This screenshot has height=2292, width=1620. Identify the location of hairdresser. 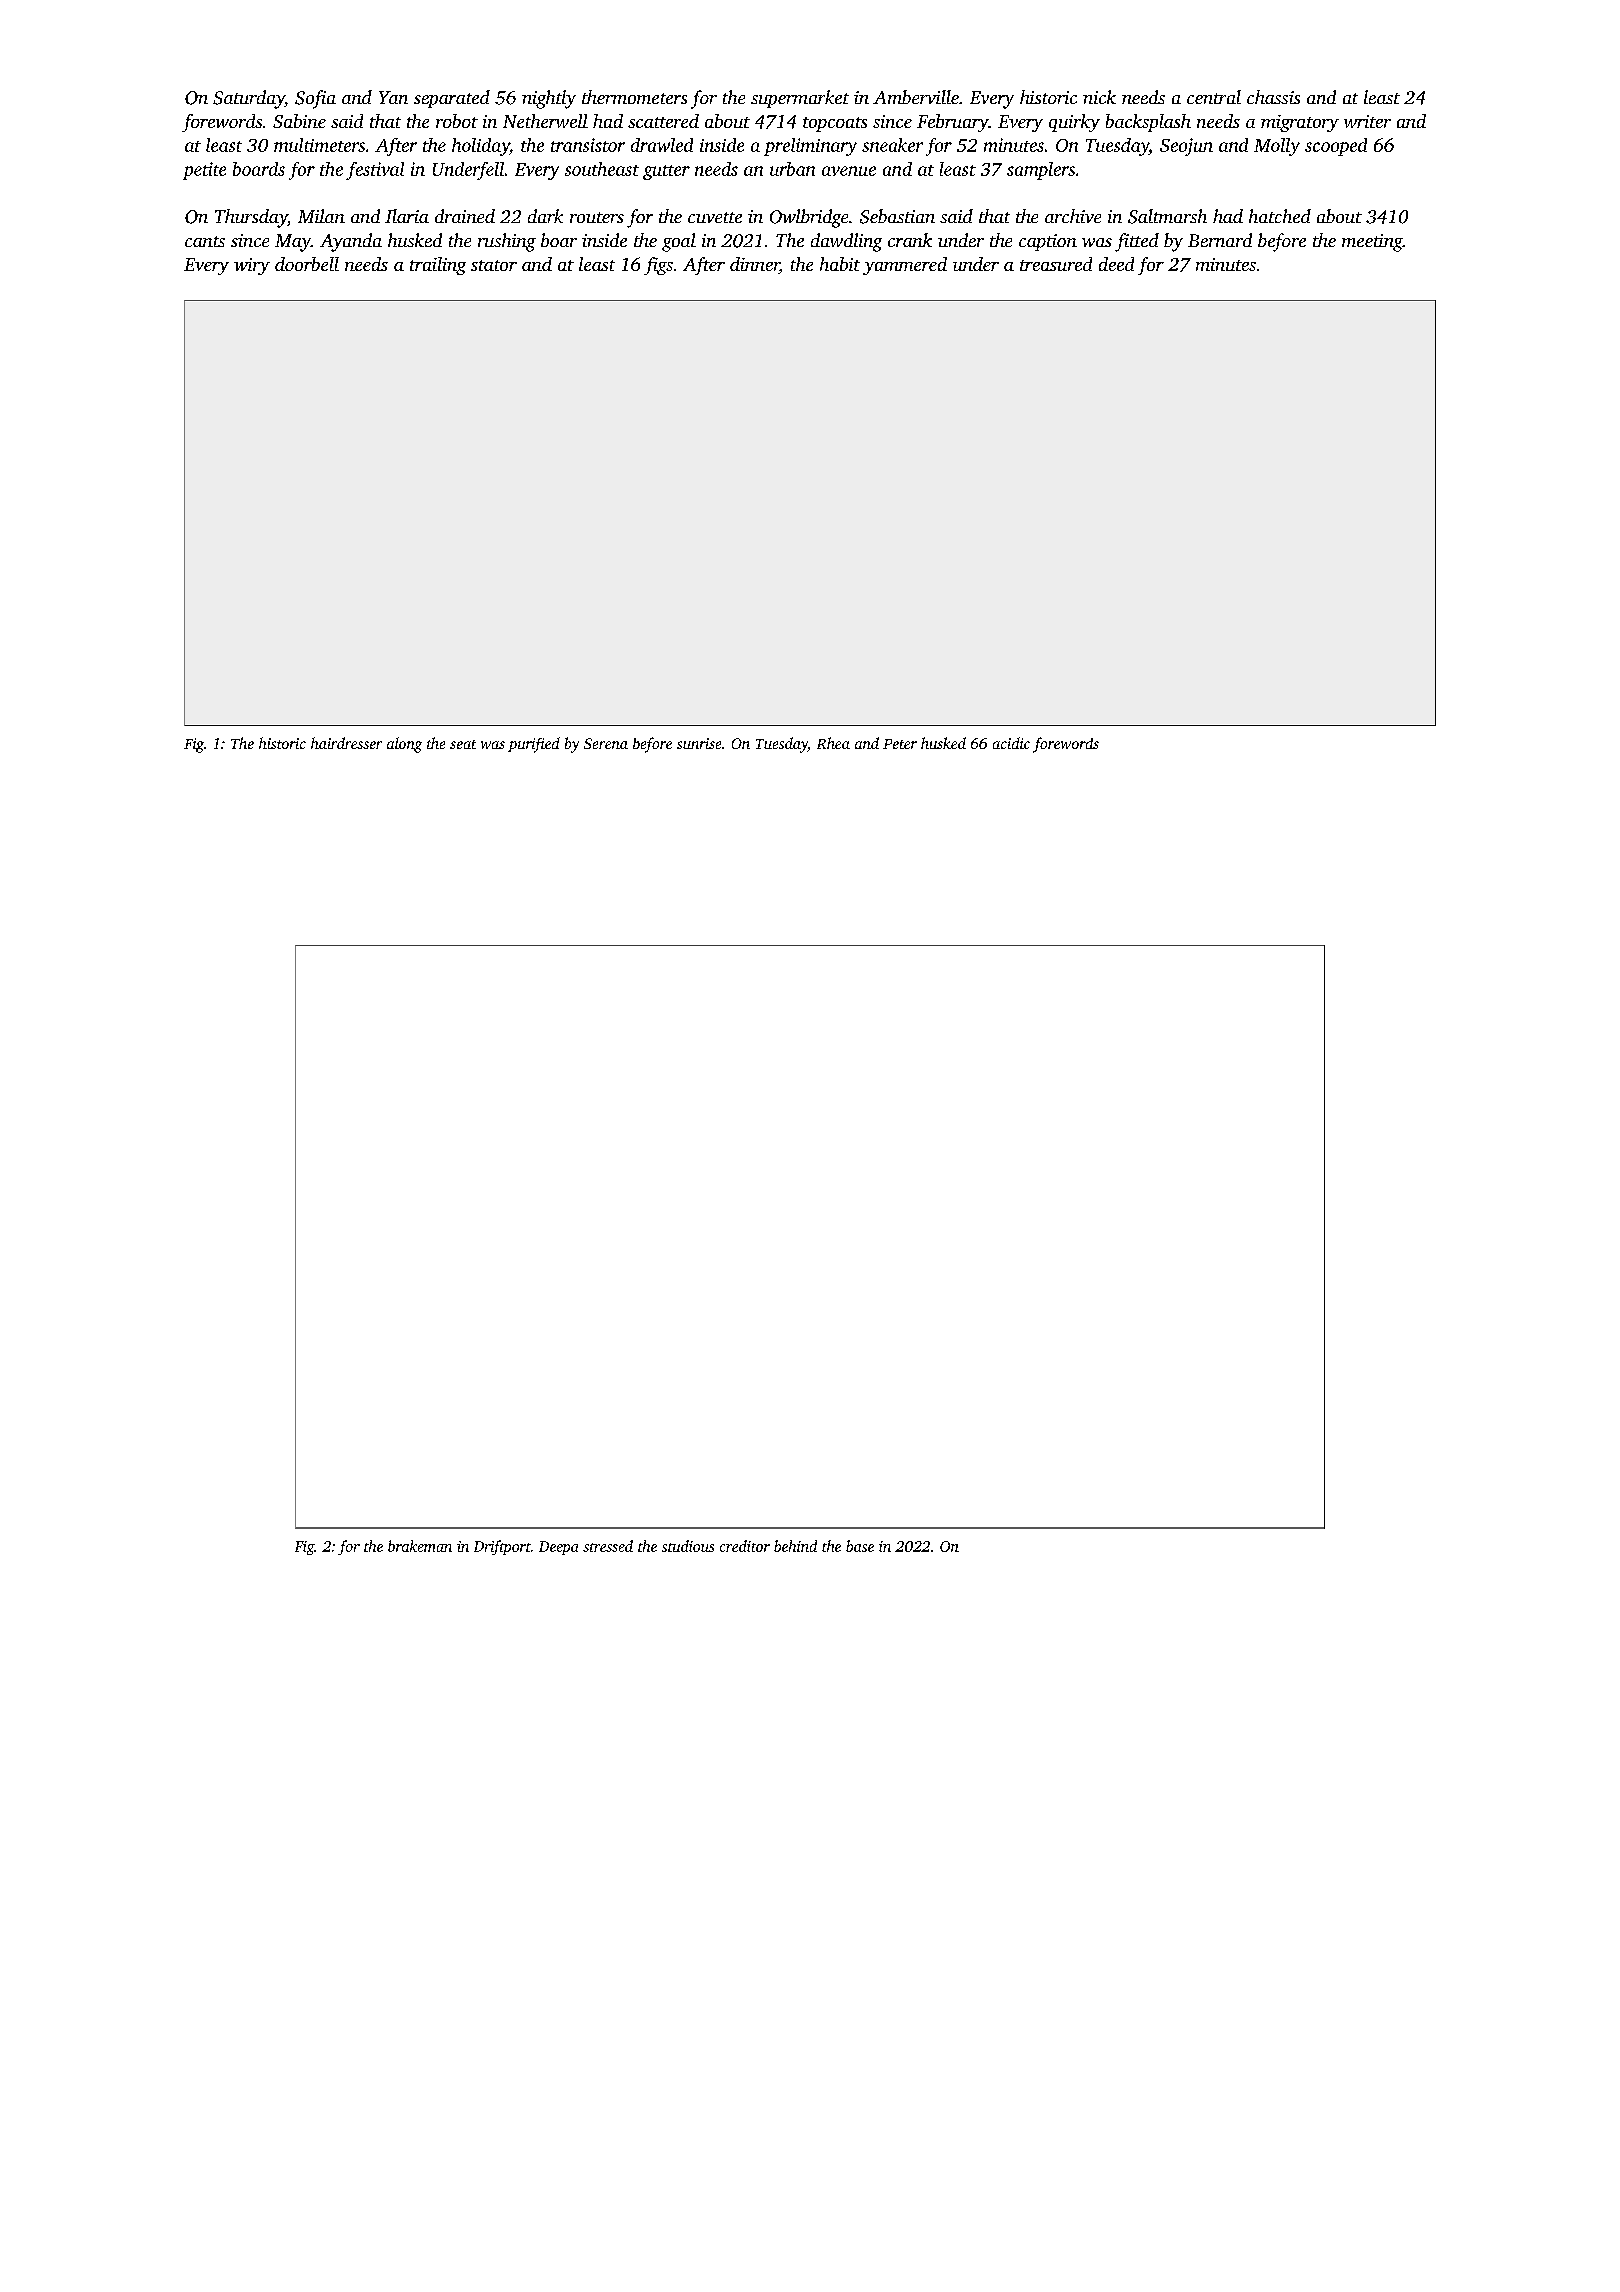
(346, 743).
